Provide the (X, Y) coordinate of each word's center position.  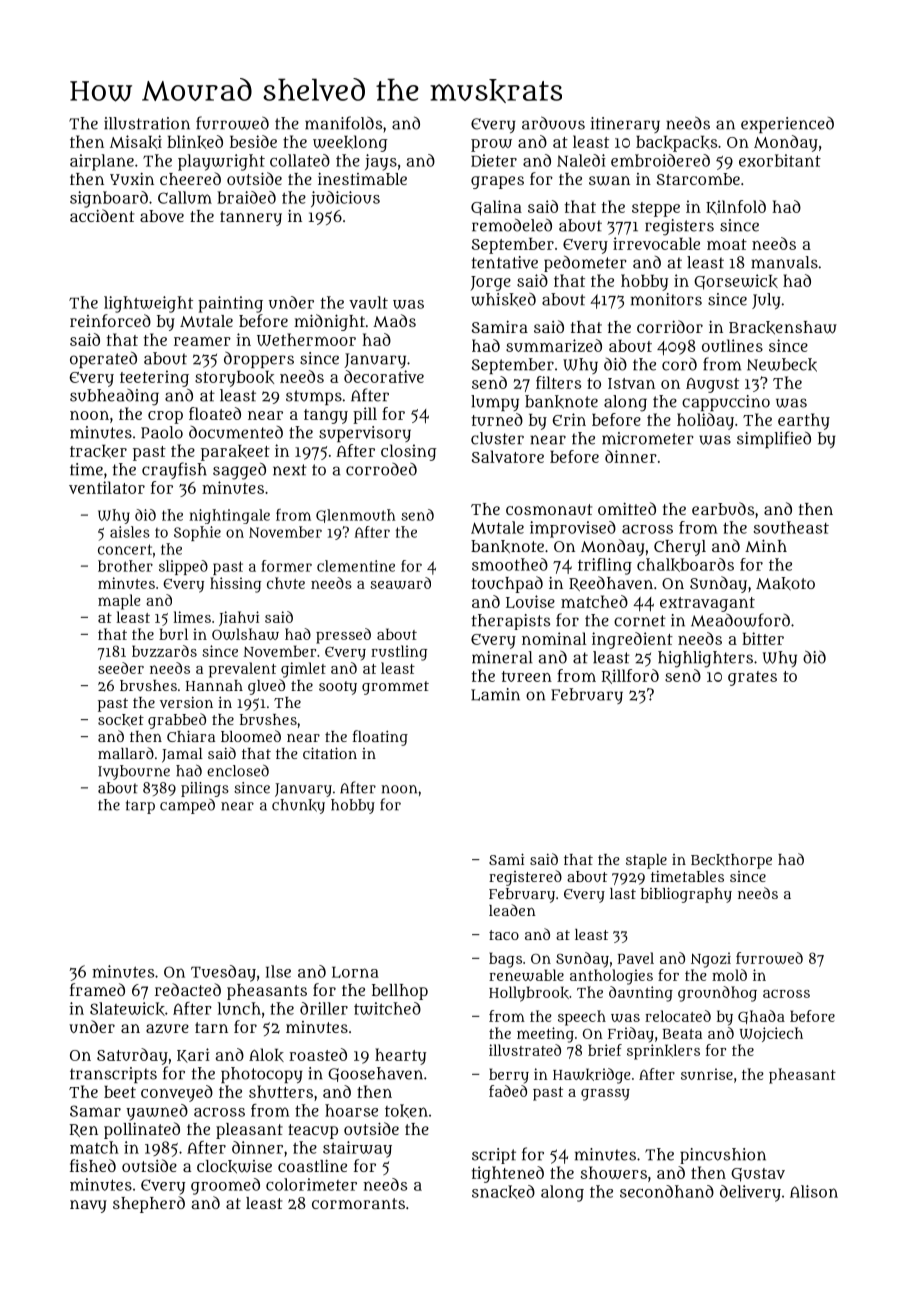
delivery (750, 1193)
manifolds (343, 123)
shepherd (149, 1204)
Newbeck (782, 365)
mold (729, 975)
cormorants (358, 1203)
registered (525, 878)
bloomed (251, 736)
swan (609, 181)
